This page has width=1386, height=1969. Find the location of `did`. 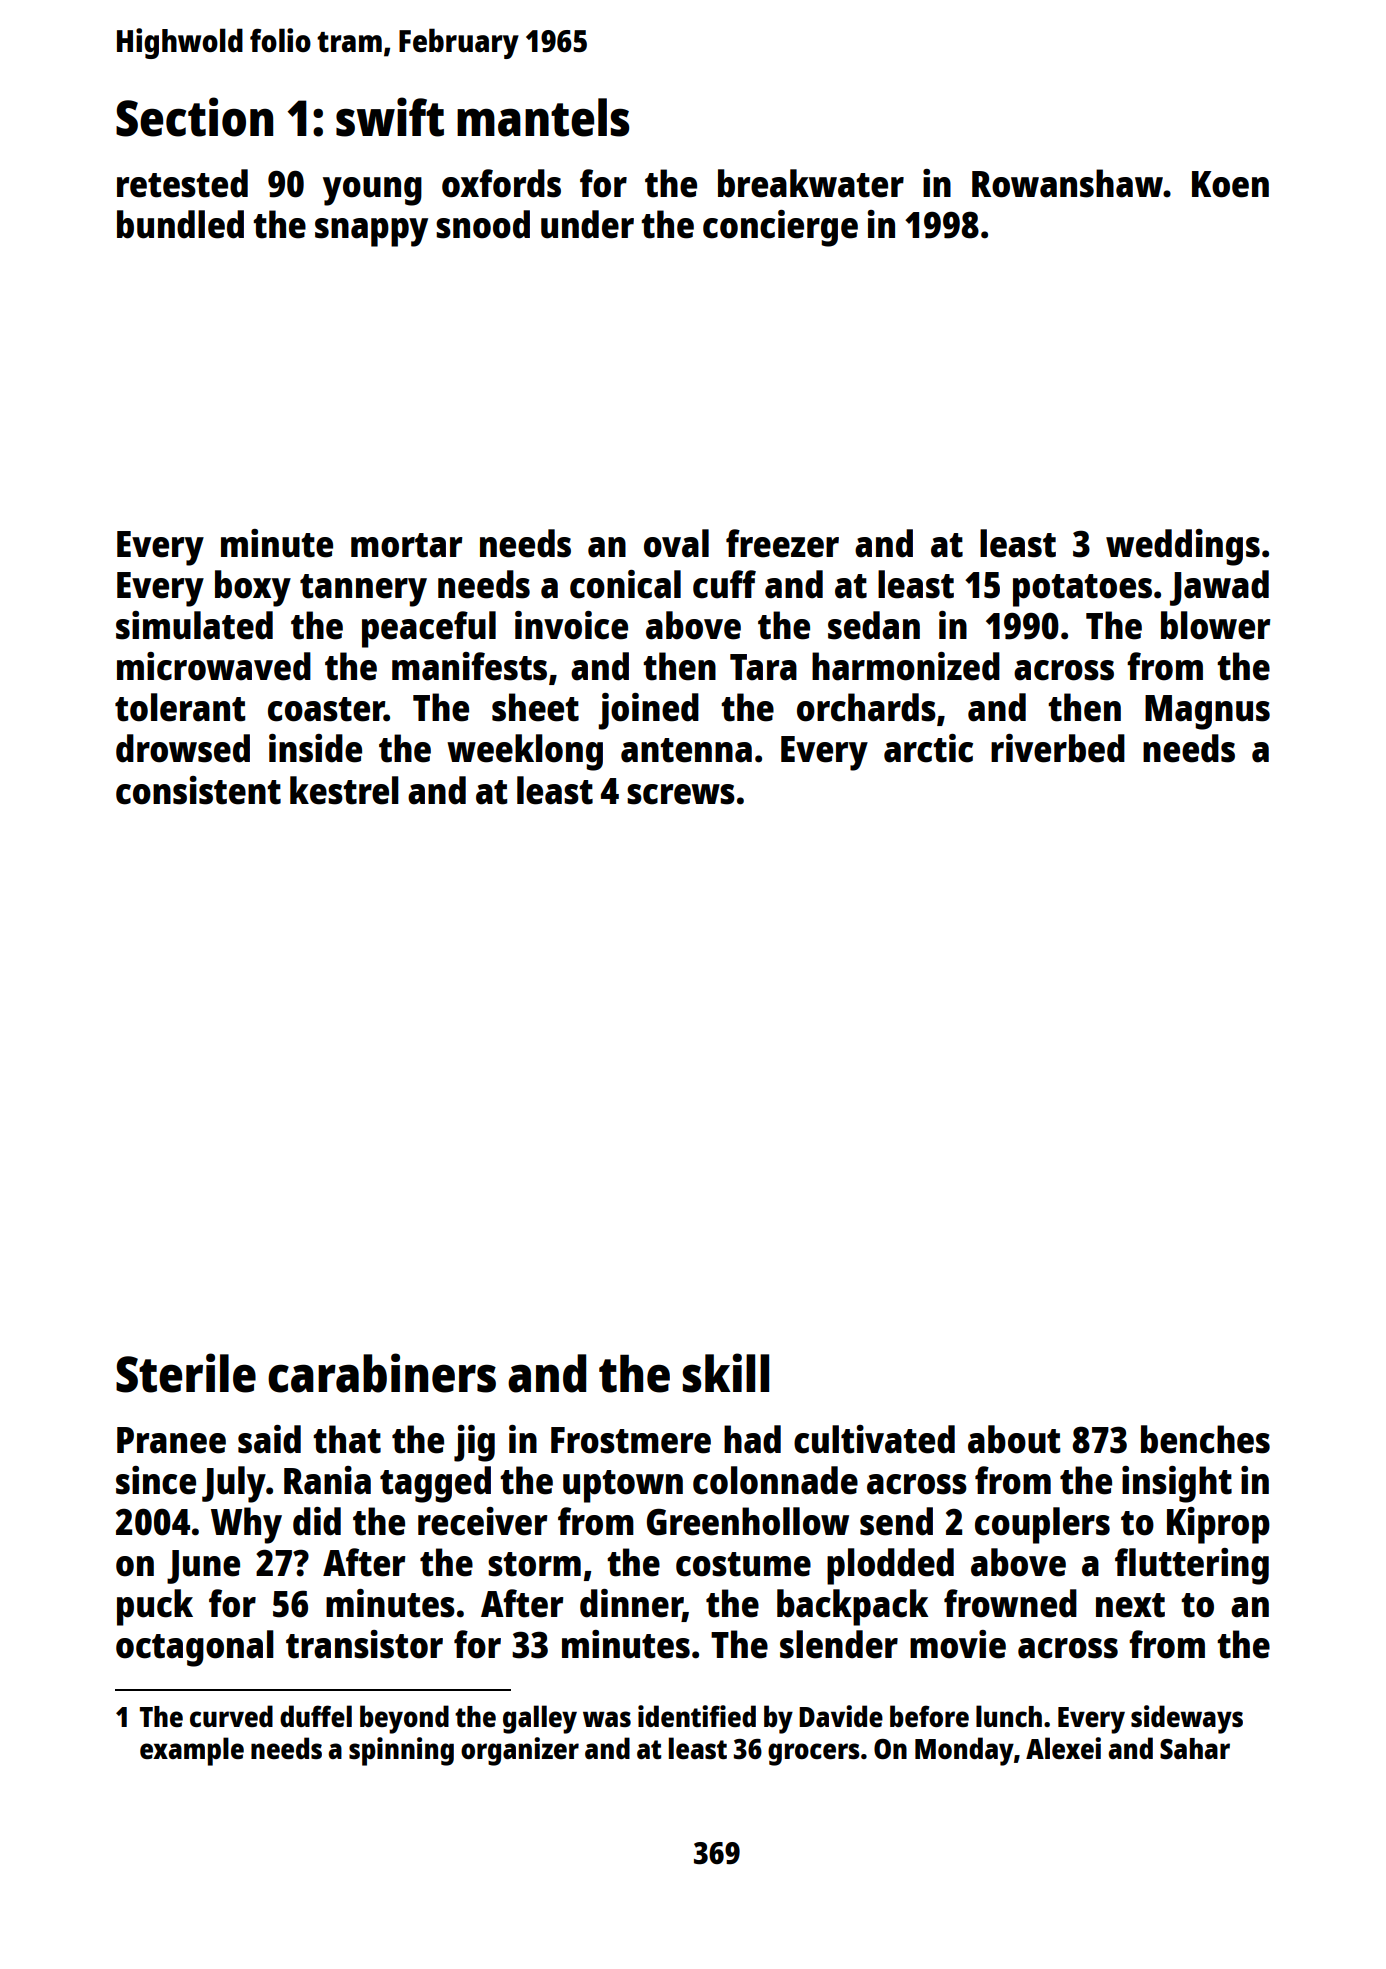

did is located at coordinates (317, 1521).
